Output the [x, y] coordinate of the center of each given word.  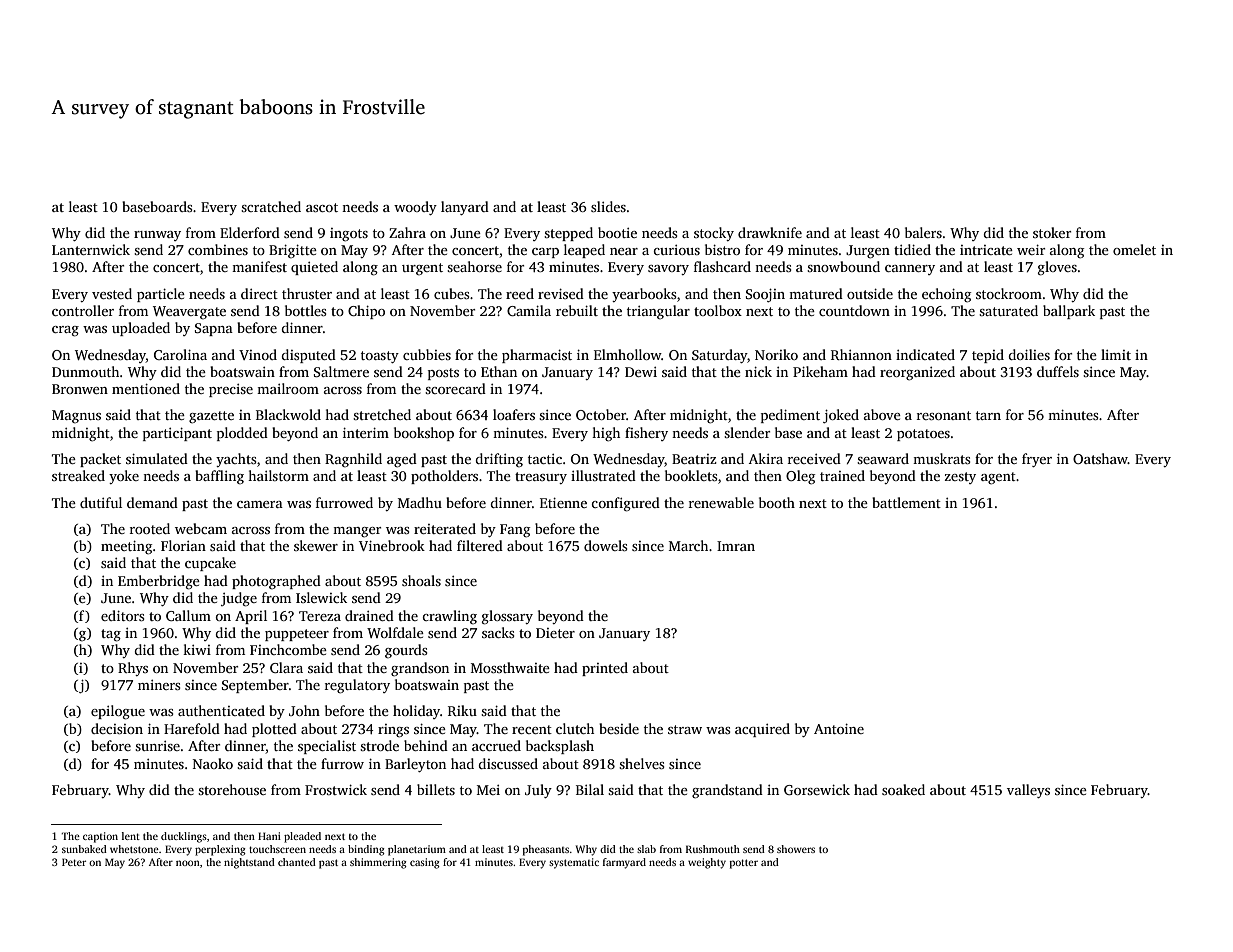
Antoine [839, 728]
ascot [322, 207]
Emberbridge [159, 582]
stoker [1052, 232]
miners [159, 685]
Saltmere [341, 371]
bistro [722, 249]
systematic [574, 863]
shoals [421, 580]
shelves [642, 763]
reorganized [917, 373]
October [601, 414]
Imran [736, 546]
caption [100, 837]
